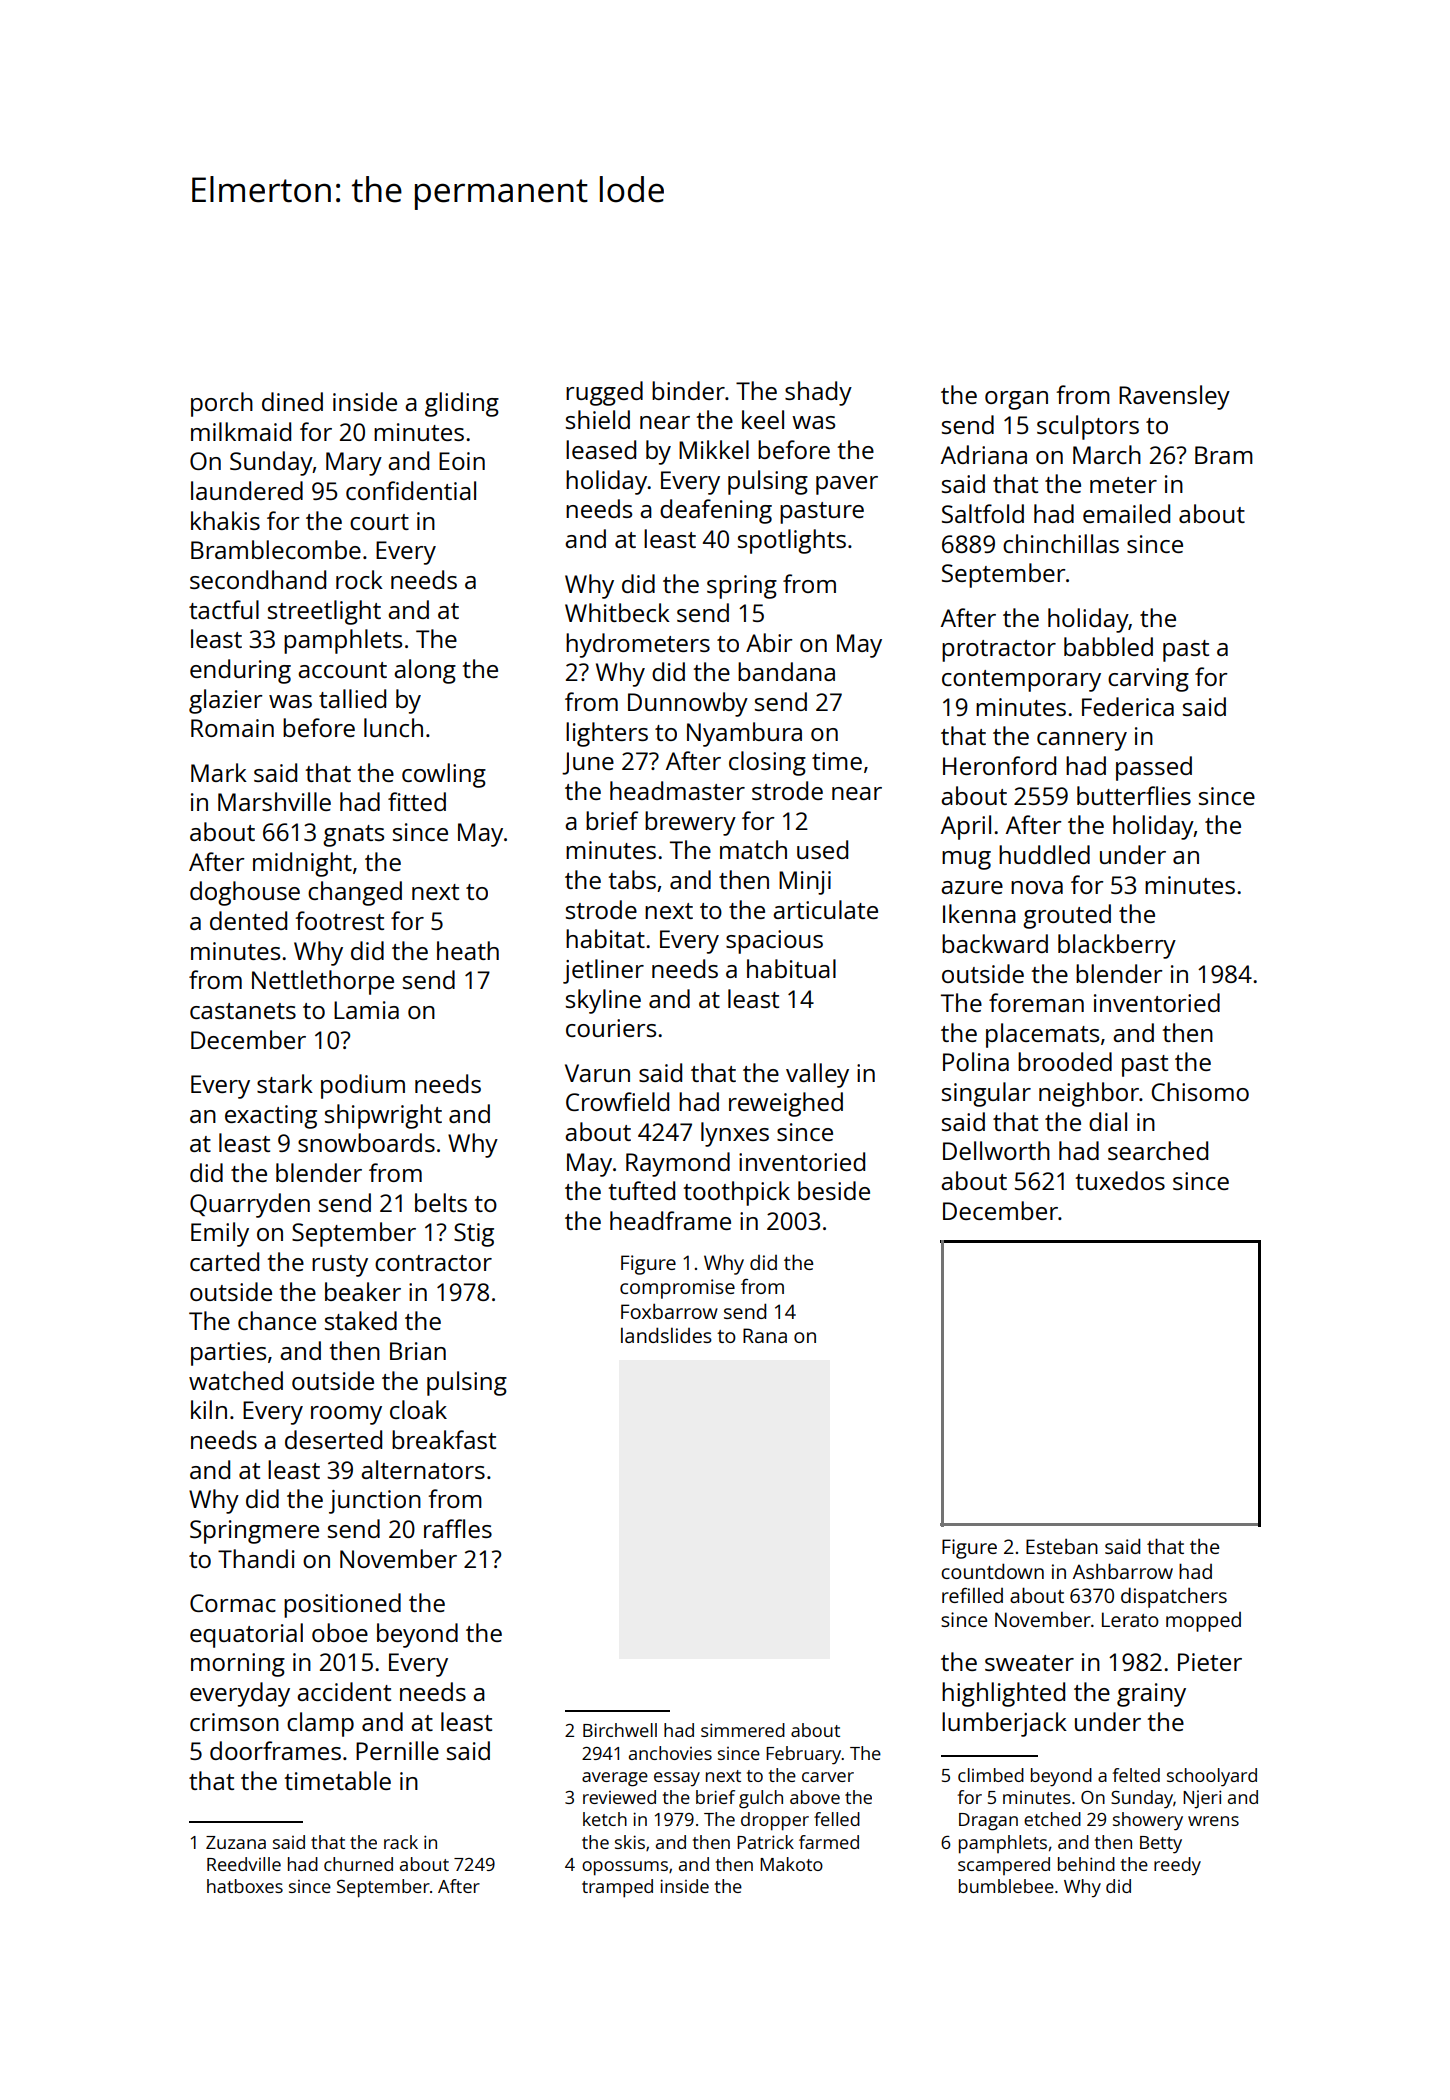 The height and width of the screenshot is (2100, 1450). Describe the element at coordinates (1158, 1150) in the screenshot. I see `searched` at that location.
